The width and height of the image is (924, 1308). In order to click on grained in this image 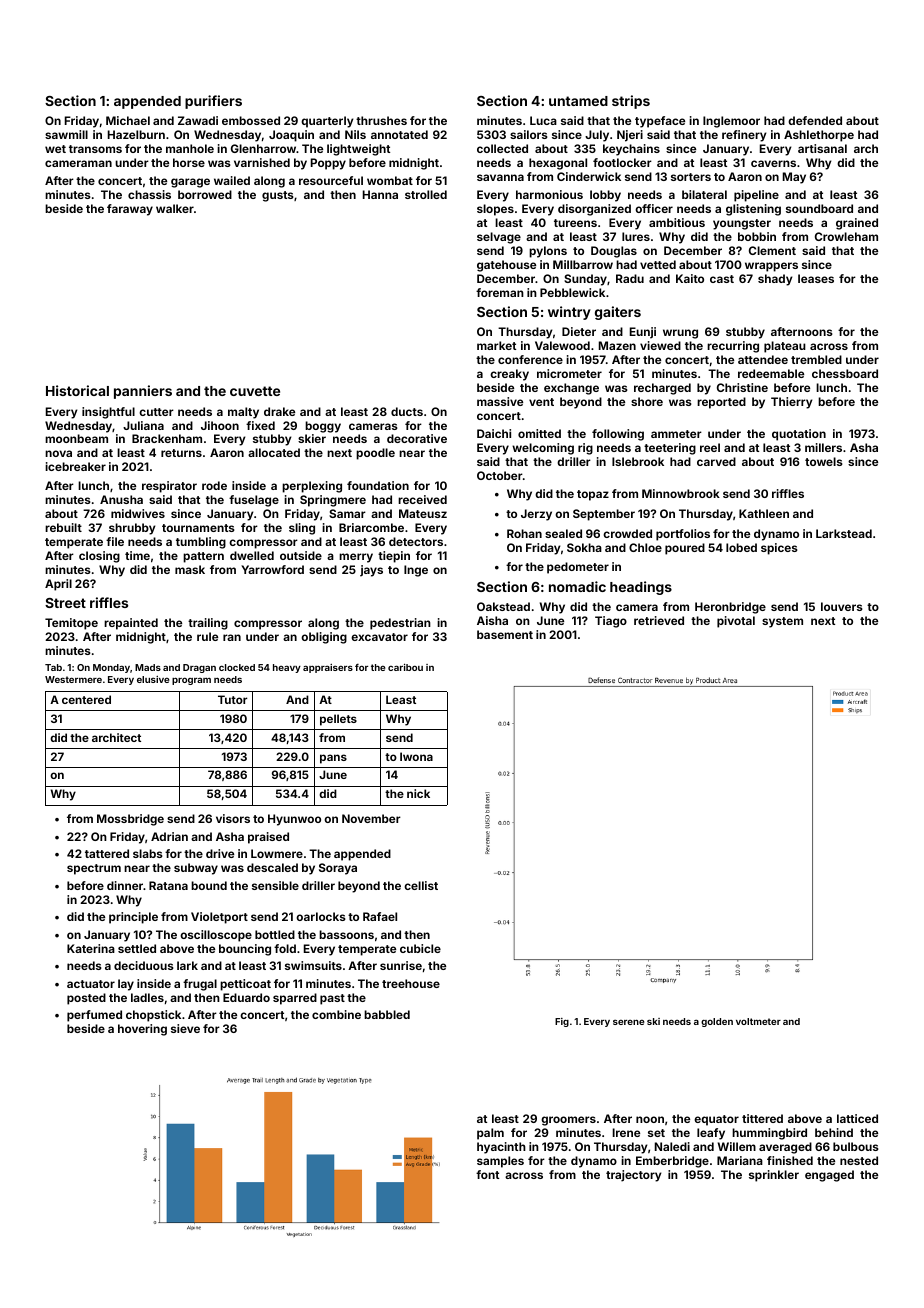, I will do `click(857, 224)`.
